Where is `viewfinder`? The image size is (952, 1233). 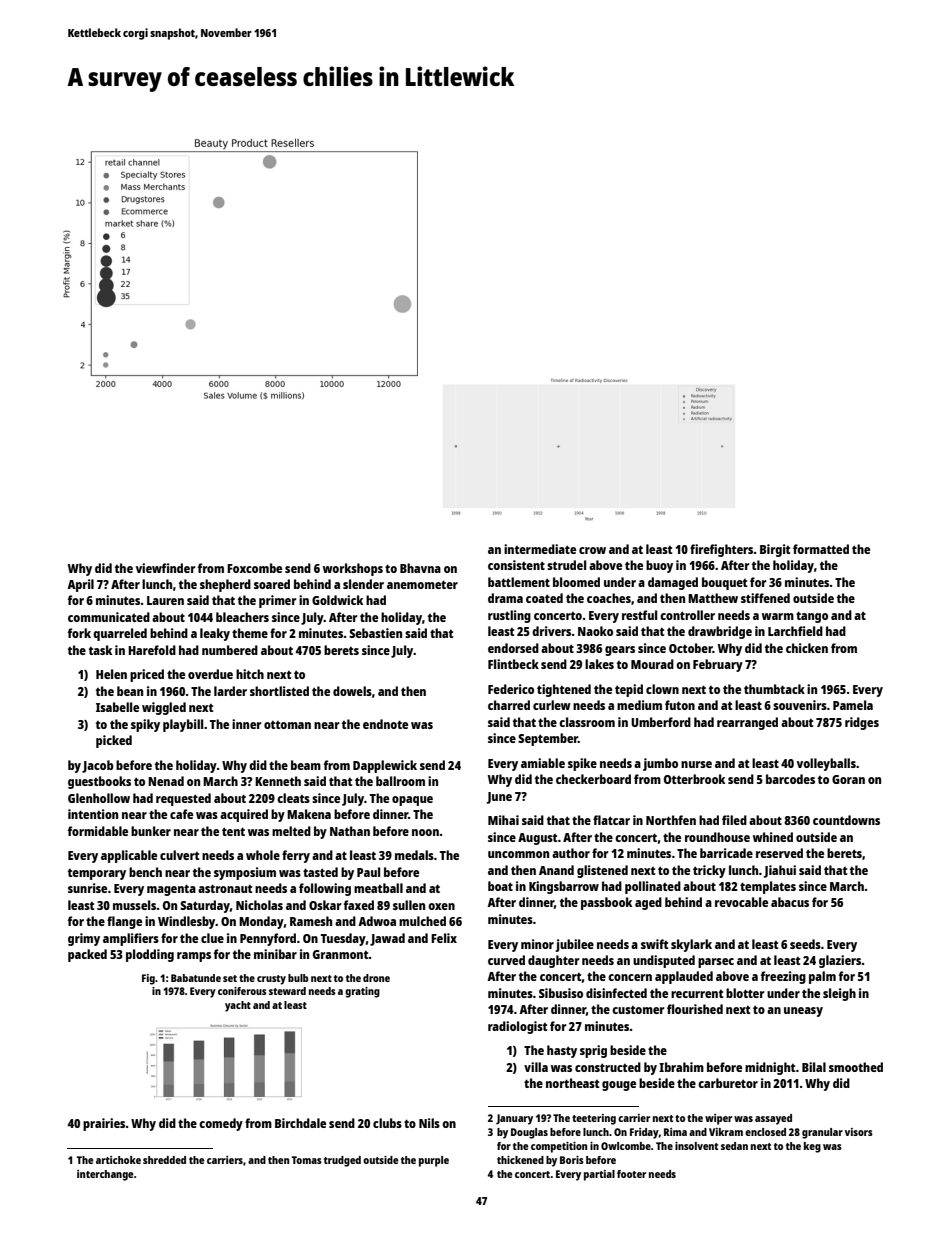
viewfinder is located at coordinates (165, 568).
